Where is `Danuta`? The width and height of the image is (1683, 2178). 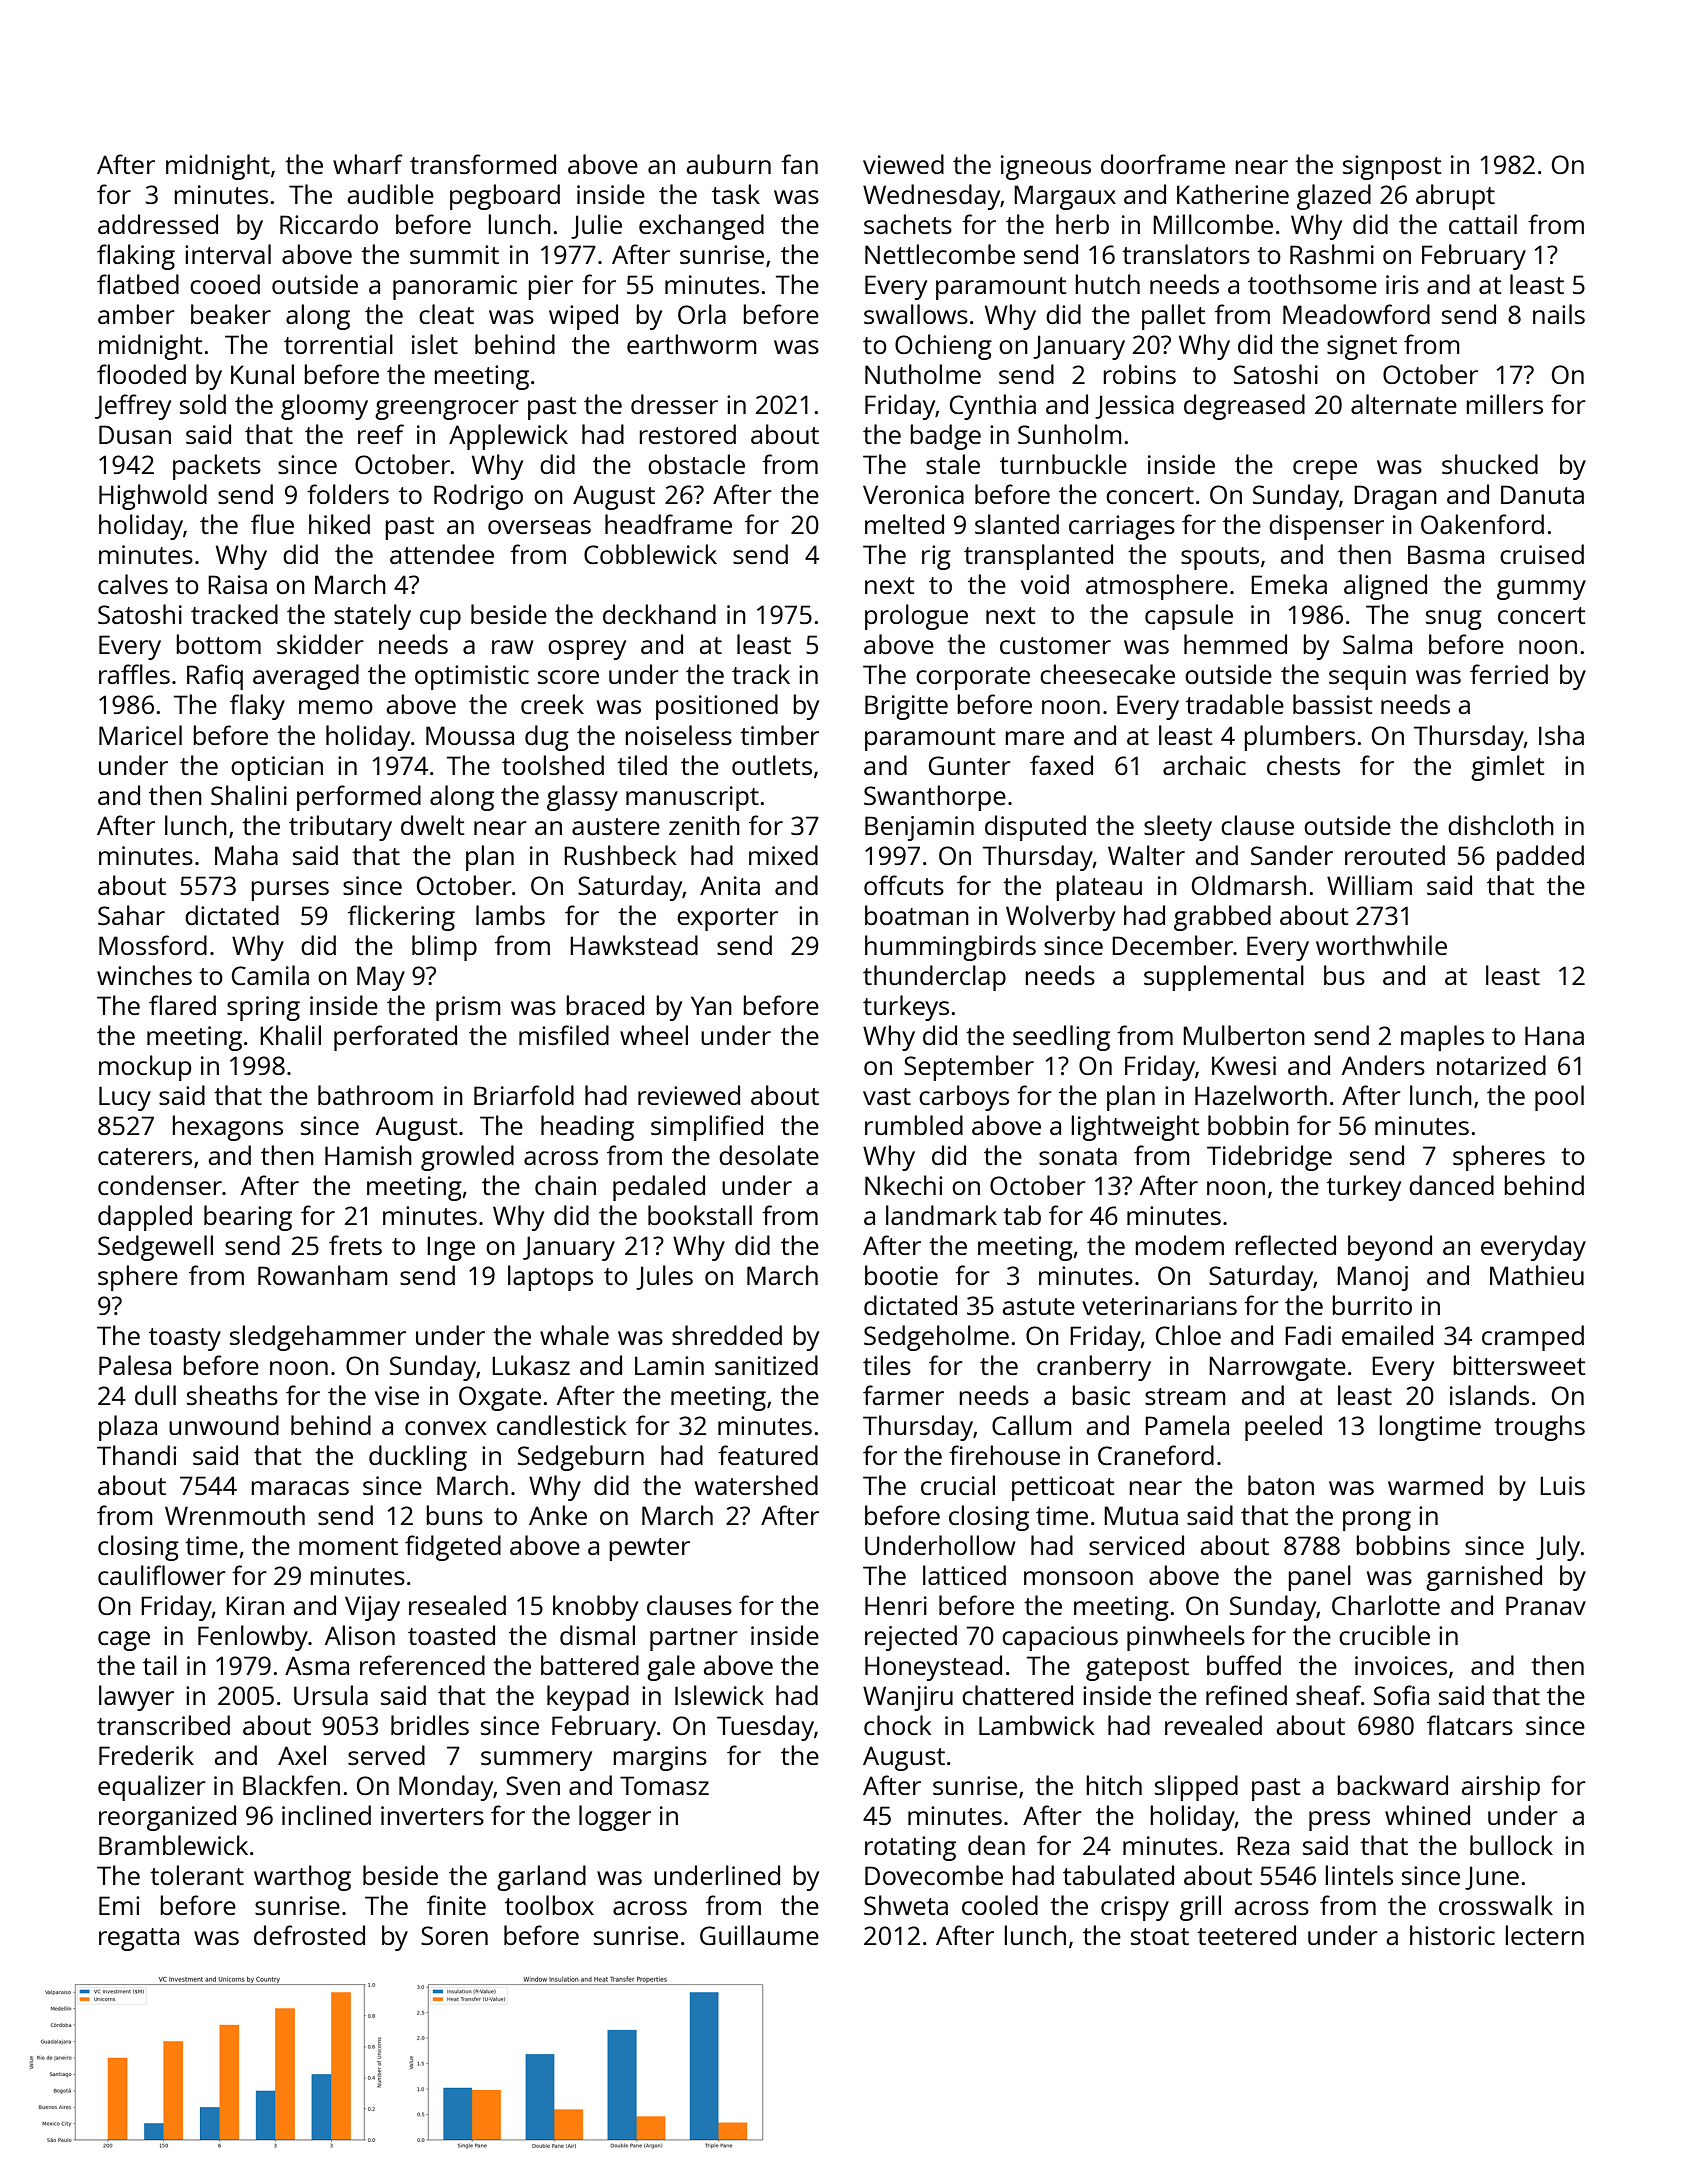
Danuta is located at coordinates (1542, 494).
